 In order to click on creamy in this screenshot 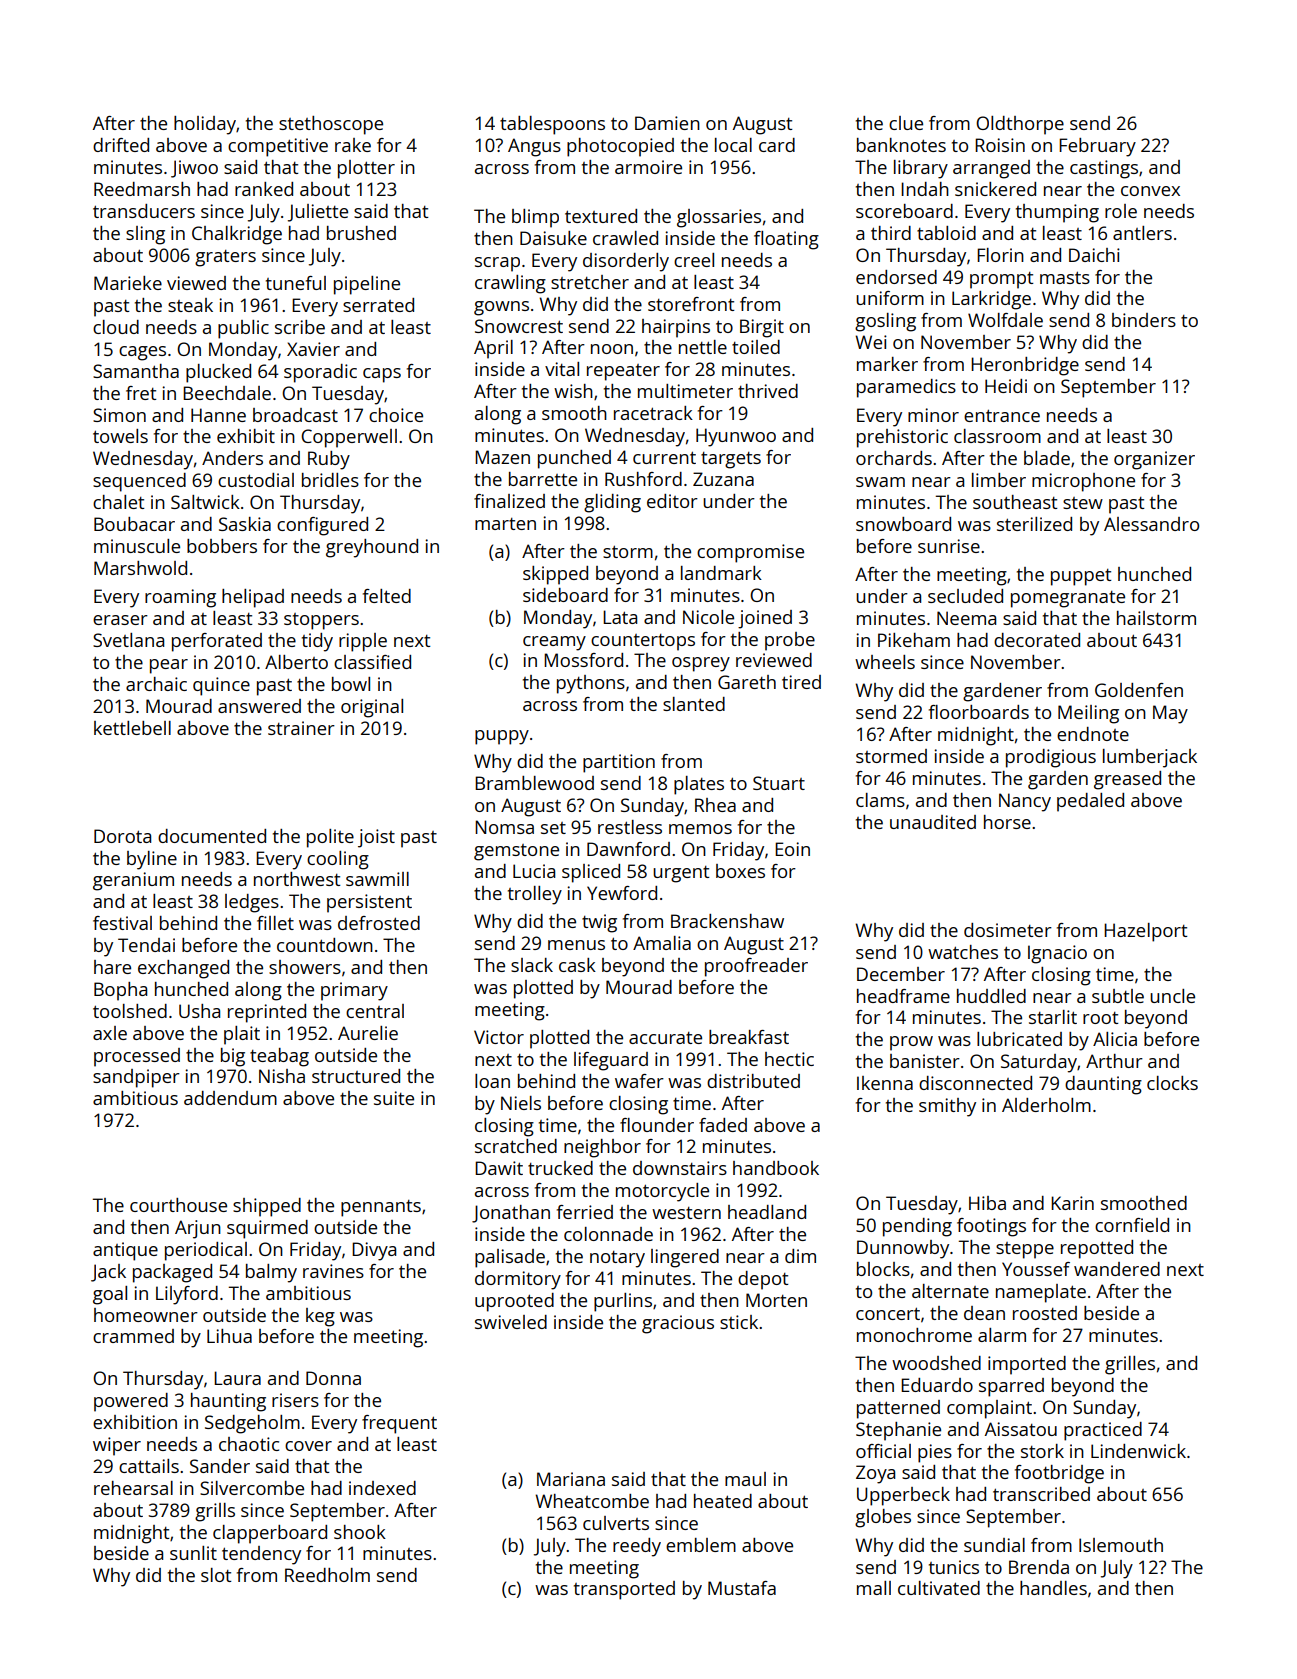, I will do `click(554, 643)`.
